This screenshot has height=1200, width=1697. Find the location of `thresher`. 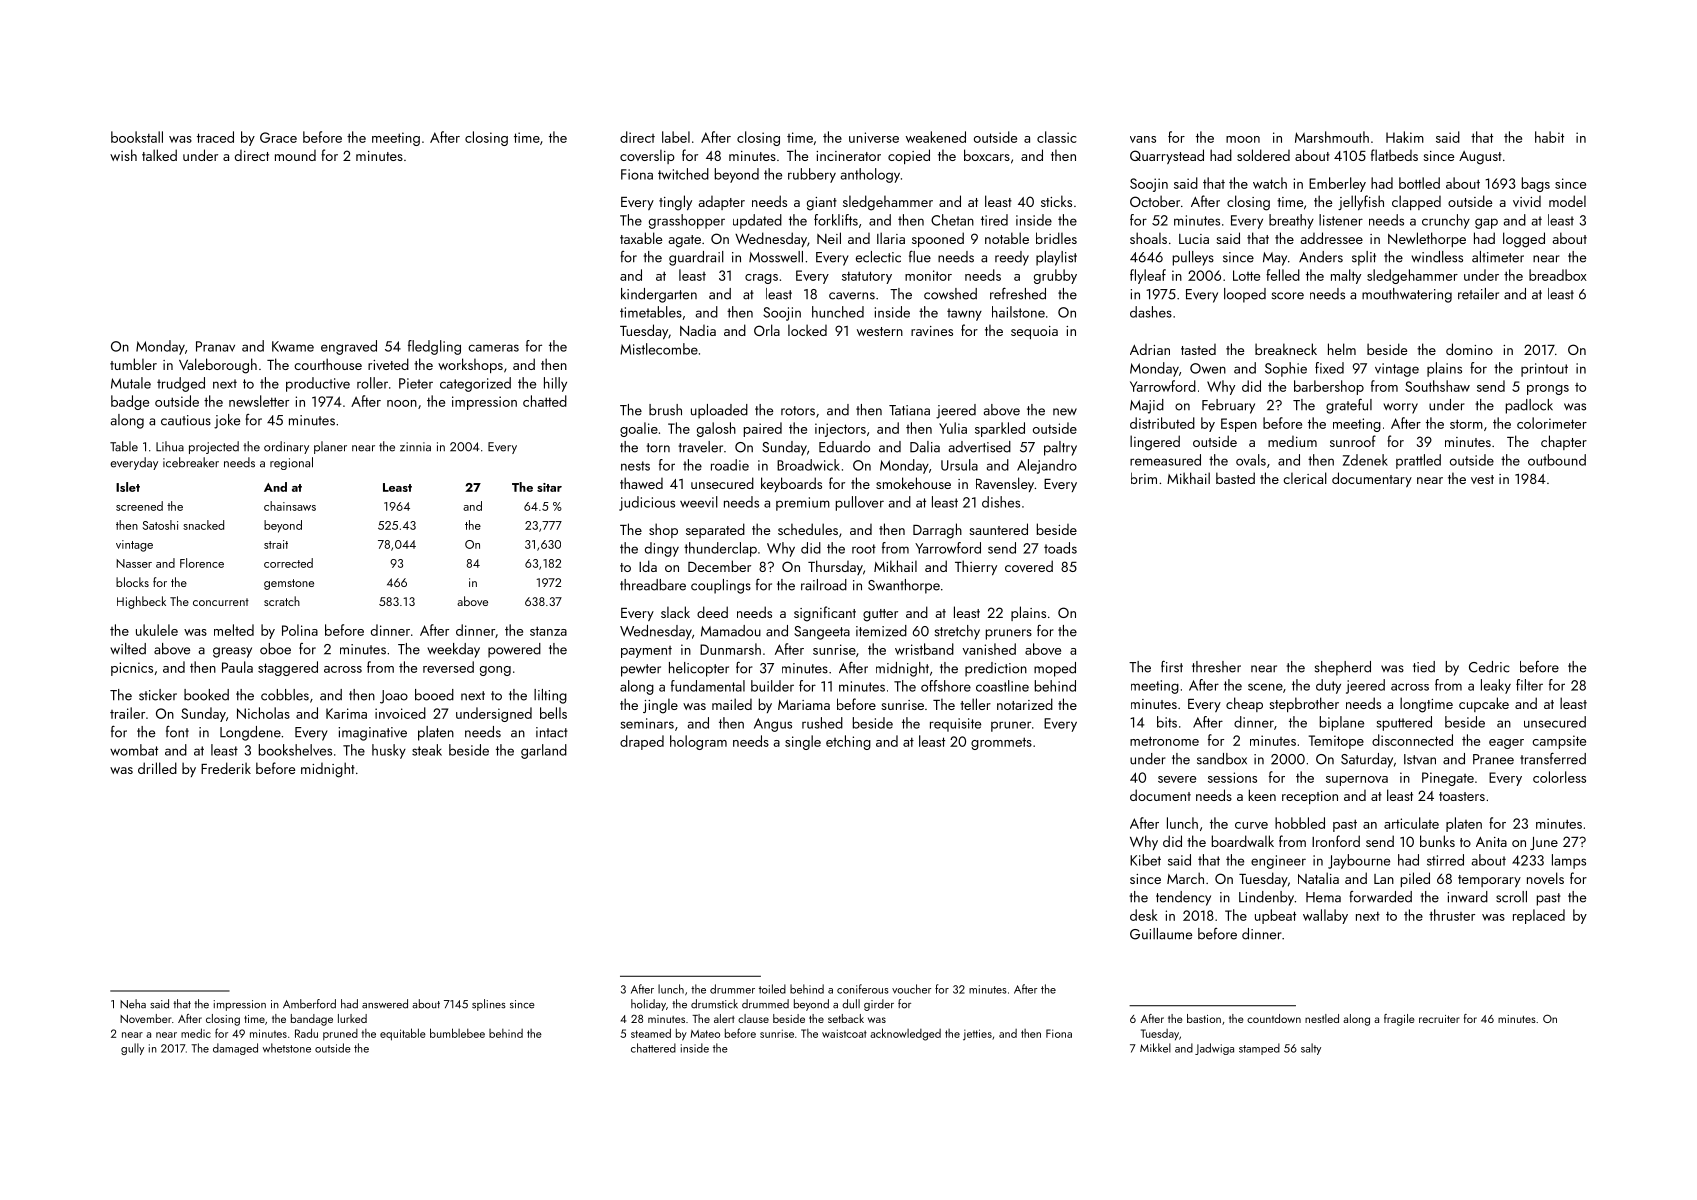

thresher is located at coordinates (1216, 667).
